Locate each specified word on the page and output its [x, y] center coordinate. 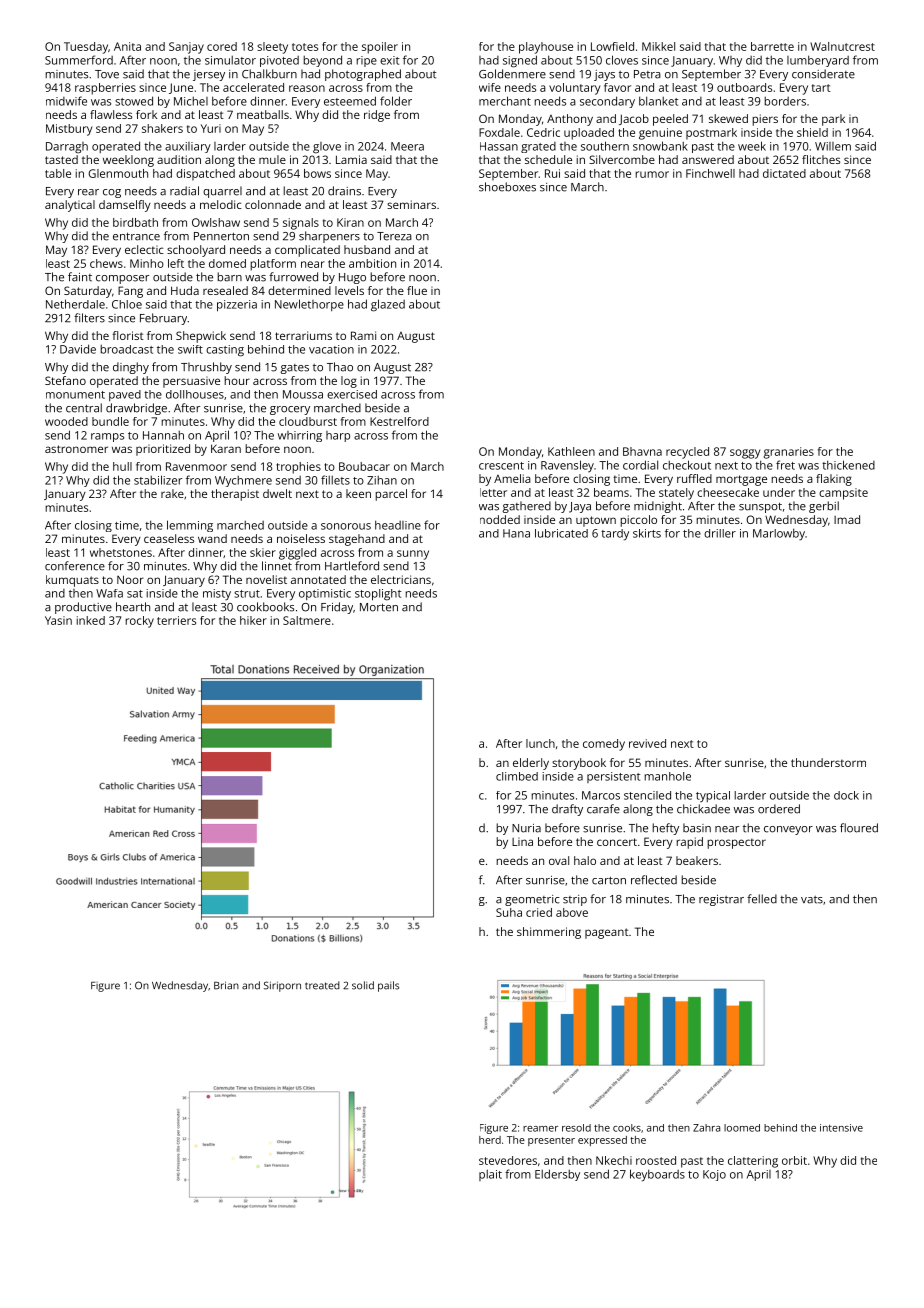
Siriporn [282, 986]
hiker [253, 620]
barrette [772, 46]
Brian [226, 985]
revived [647, 743]
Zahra [706, 1128]
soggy [745, 454]
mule [272, 159]
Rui [552, 173]
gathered [526, 507]
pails [388, 986]
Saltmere [307, 620]
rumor [652, 174]
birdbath [135, 222]
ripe [366, 61]
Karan [226, 448]
